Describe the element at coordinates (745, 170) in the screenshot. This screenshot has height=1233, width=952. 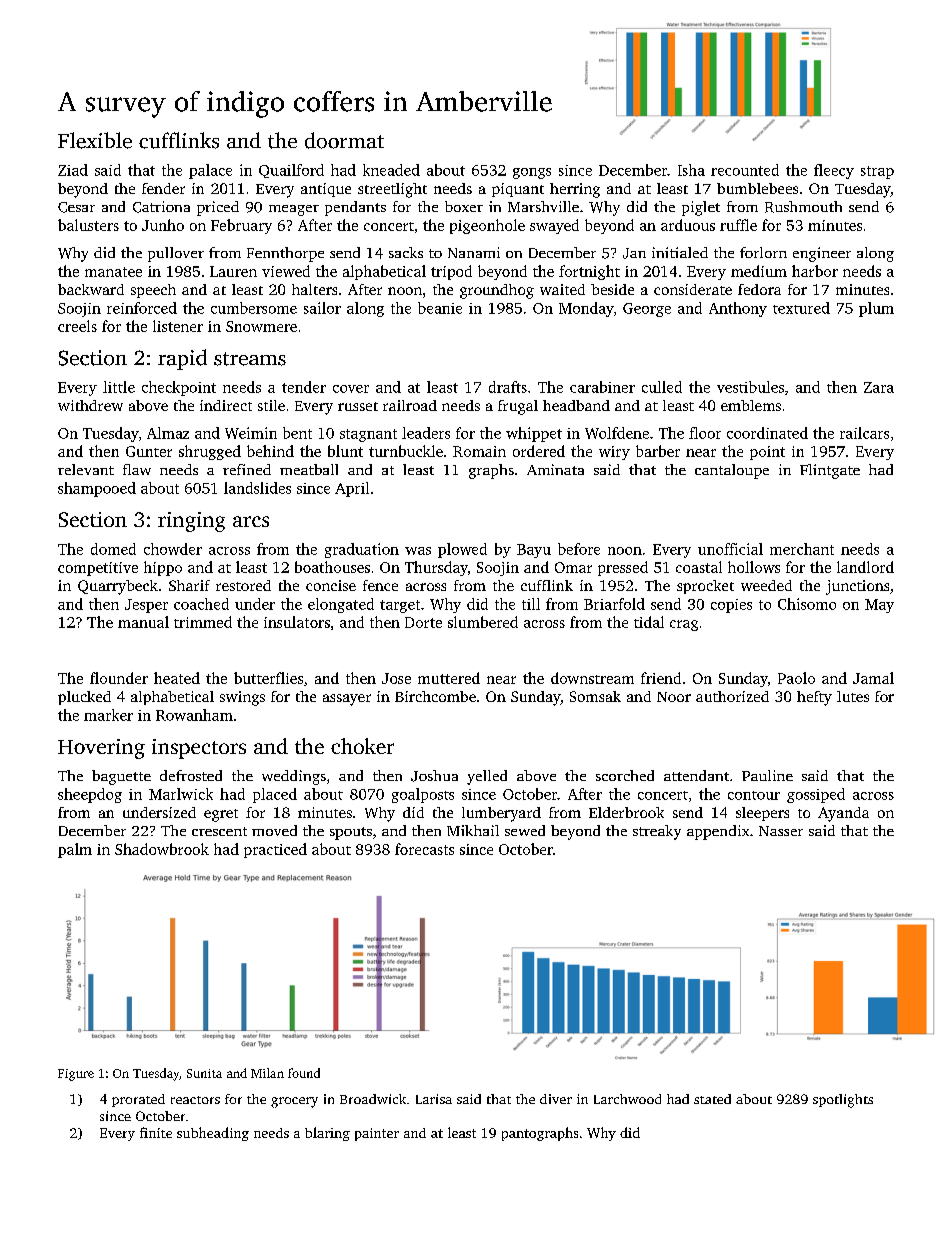
I see `recounted` at that location.
